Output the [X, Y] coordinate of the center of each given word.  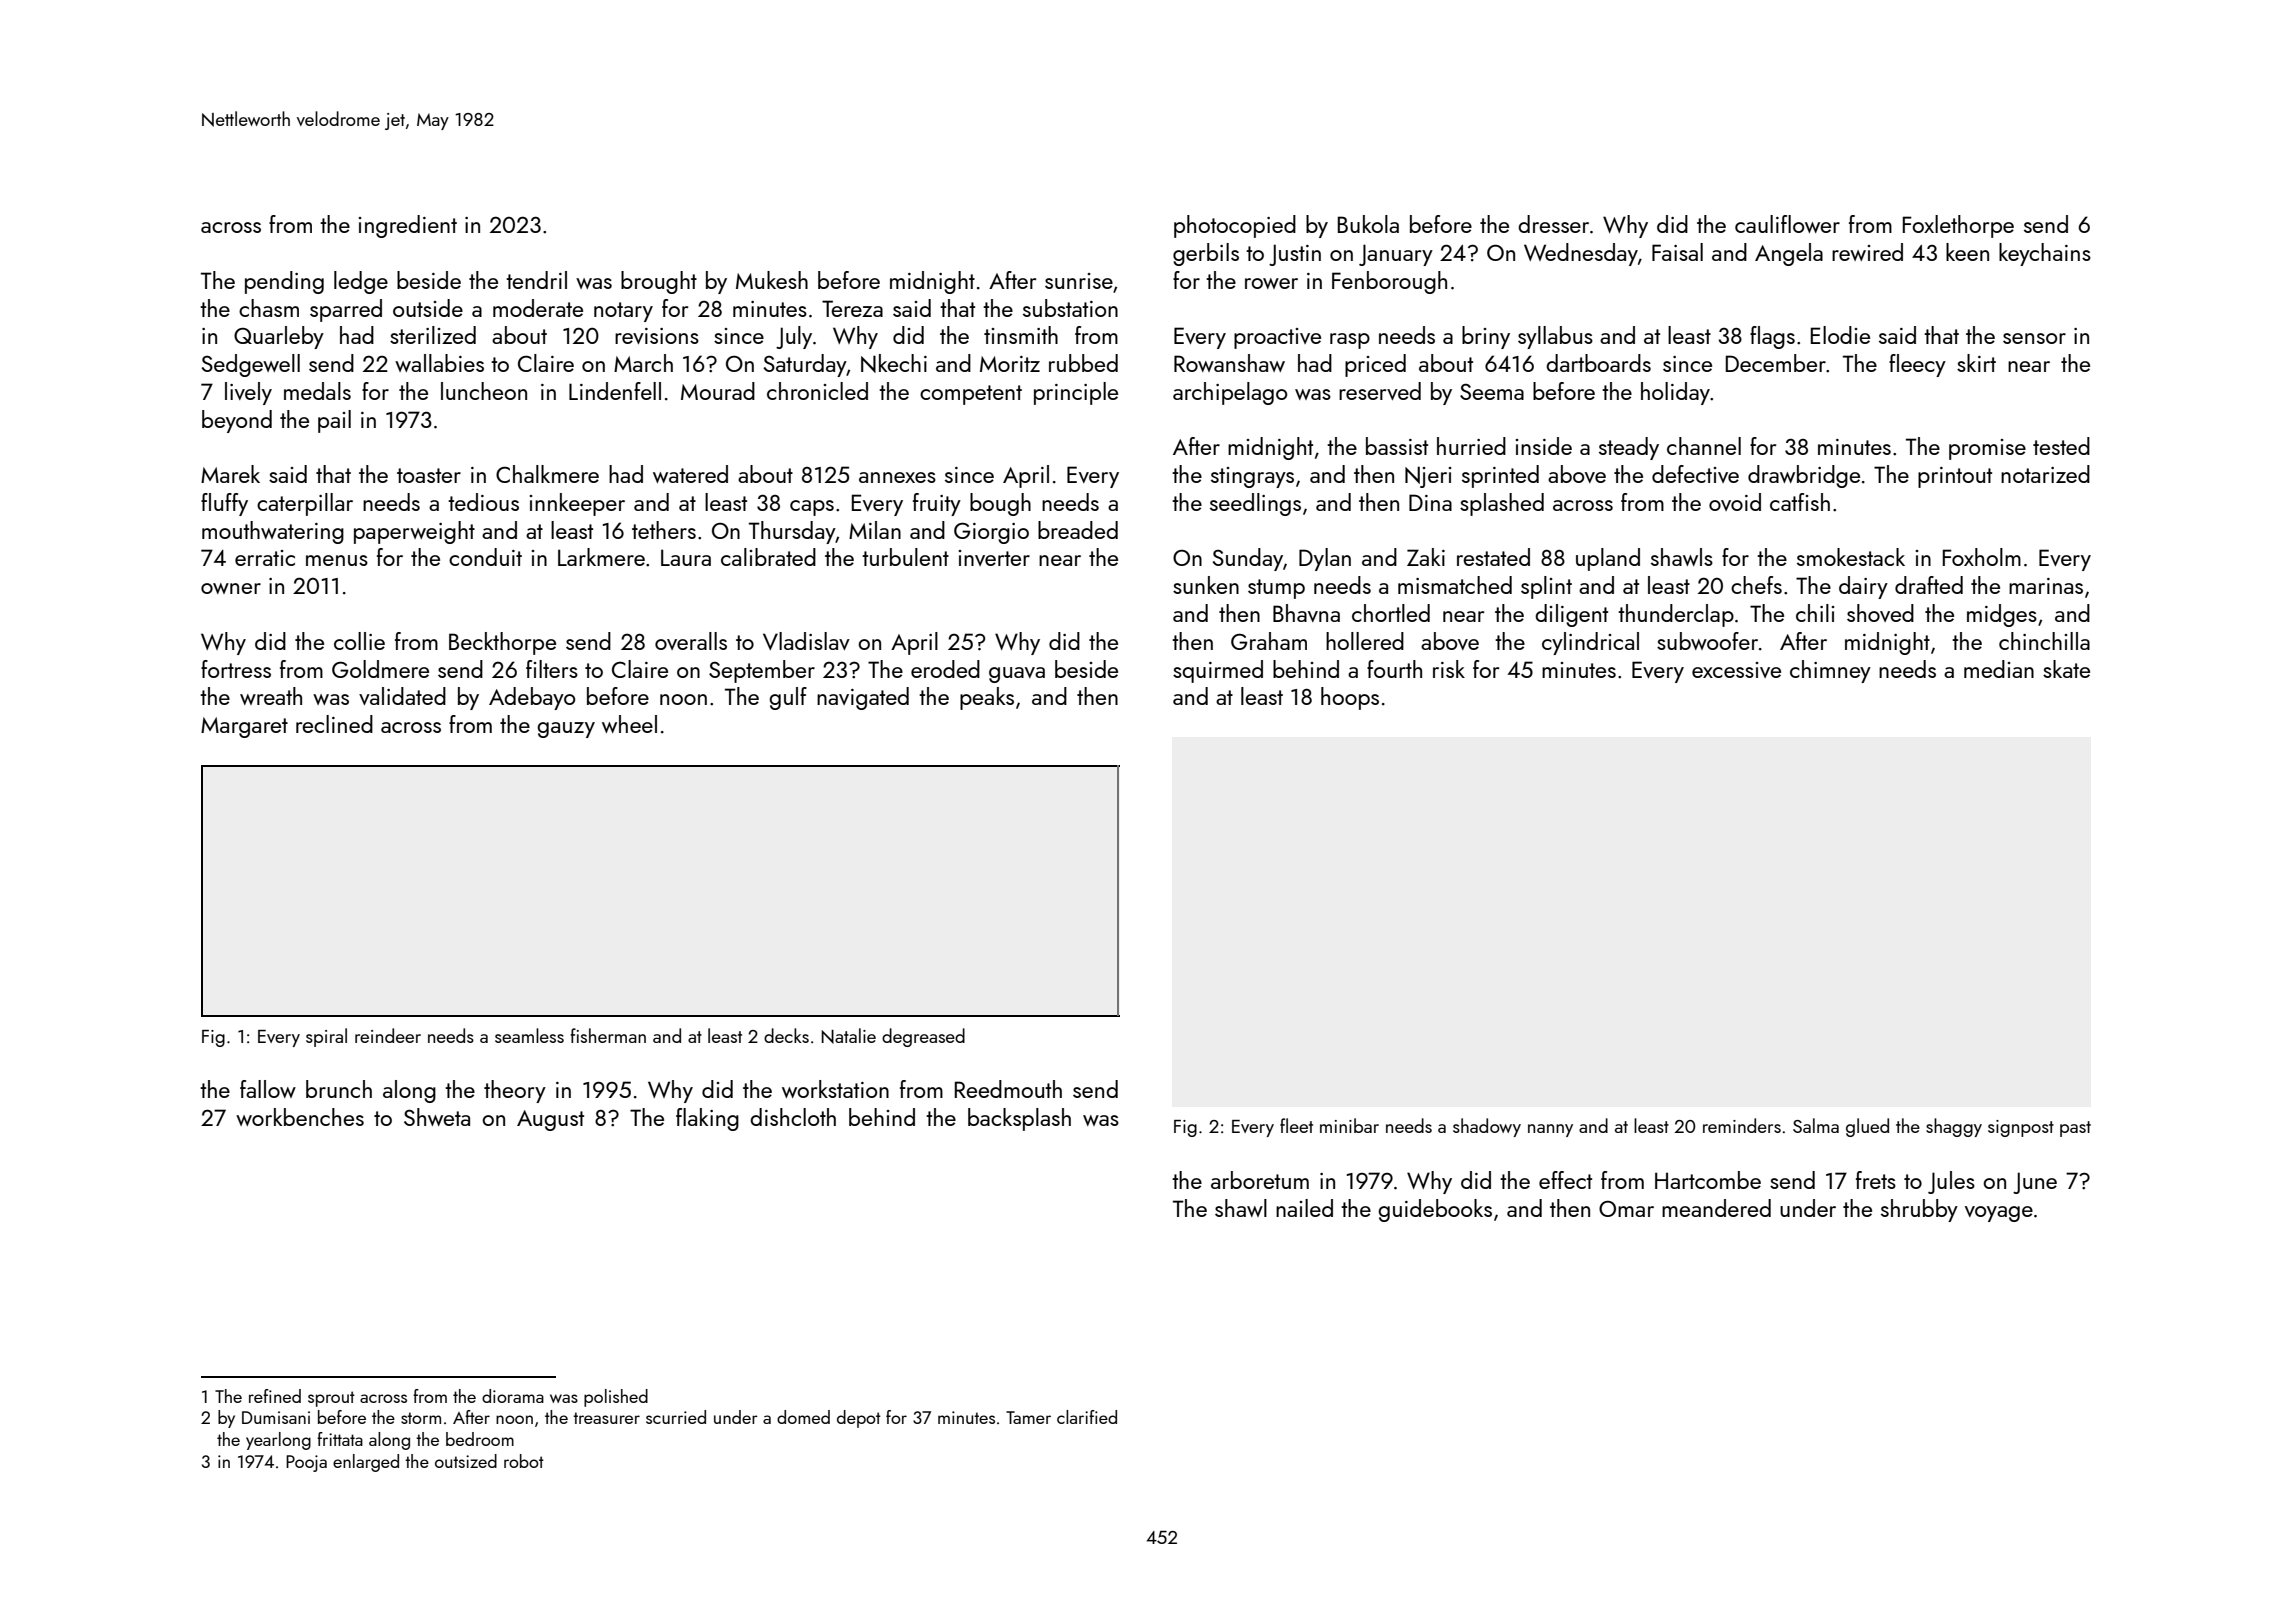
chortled [1391, 613]
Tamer [1028, 1417]
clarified [1087, 1417]
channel [1704, 446]
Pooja [306, 1463]
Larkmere [601, 557]
